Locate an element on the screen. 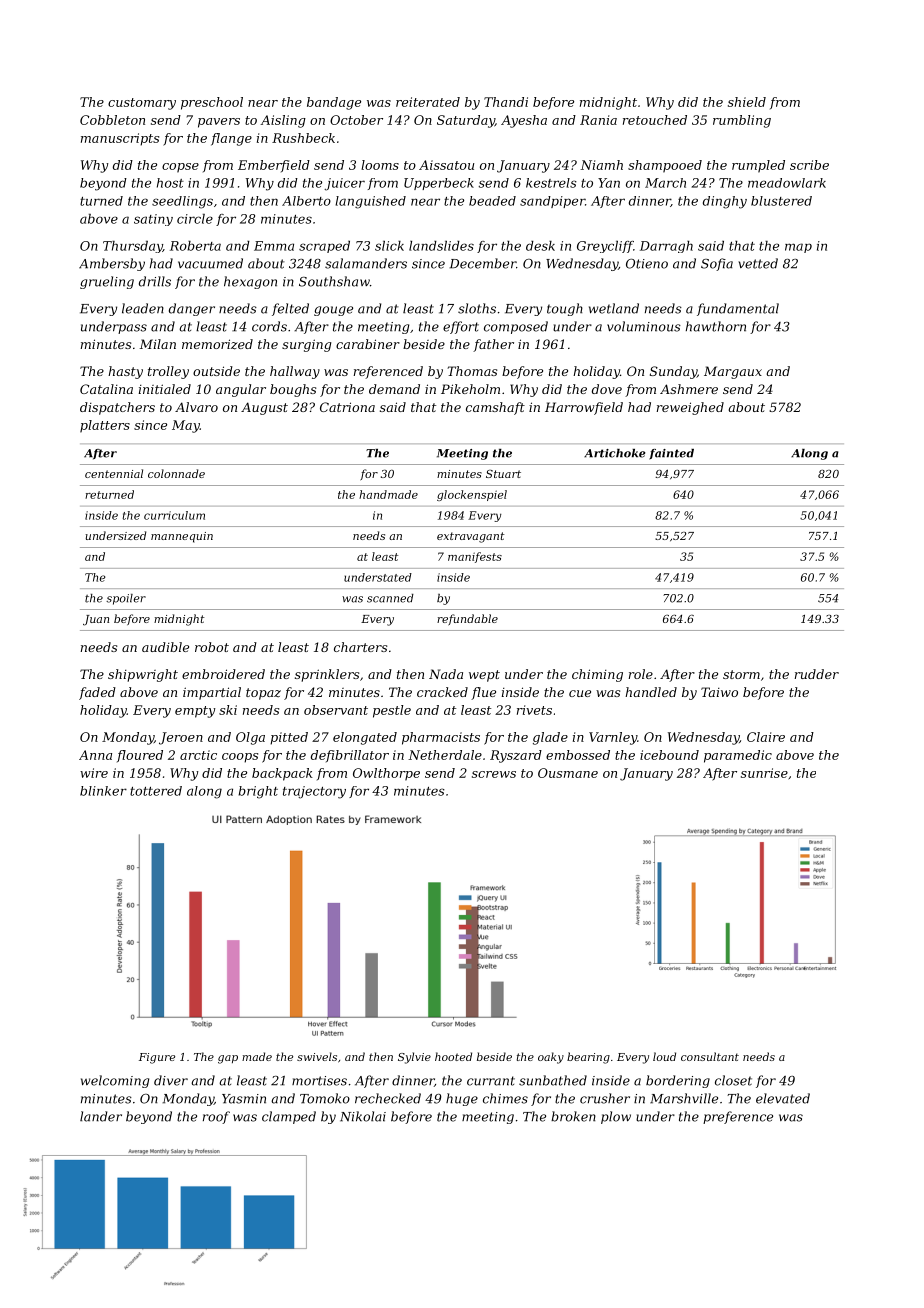  Stuart is located at coordinates (503, 474).
